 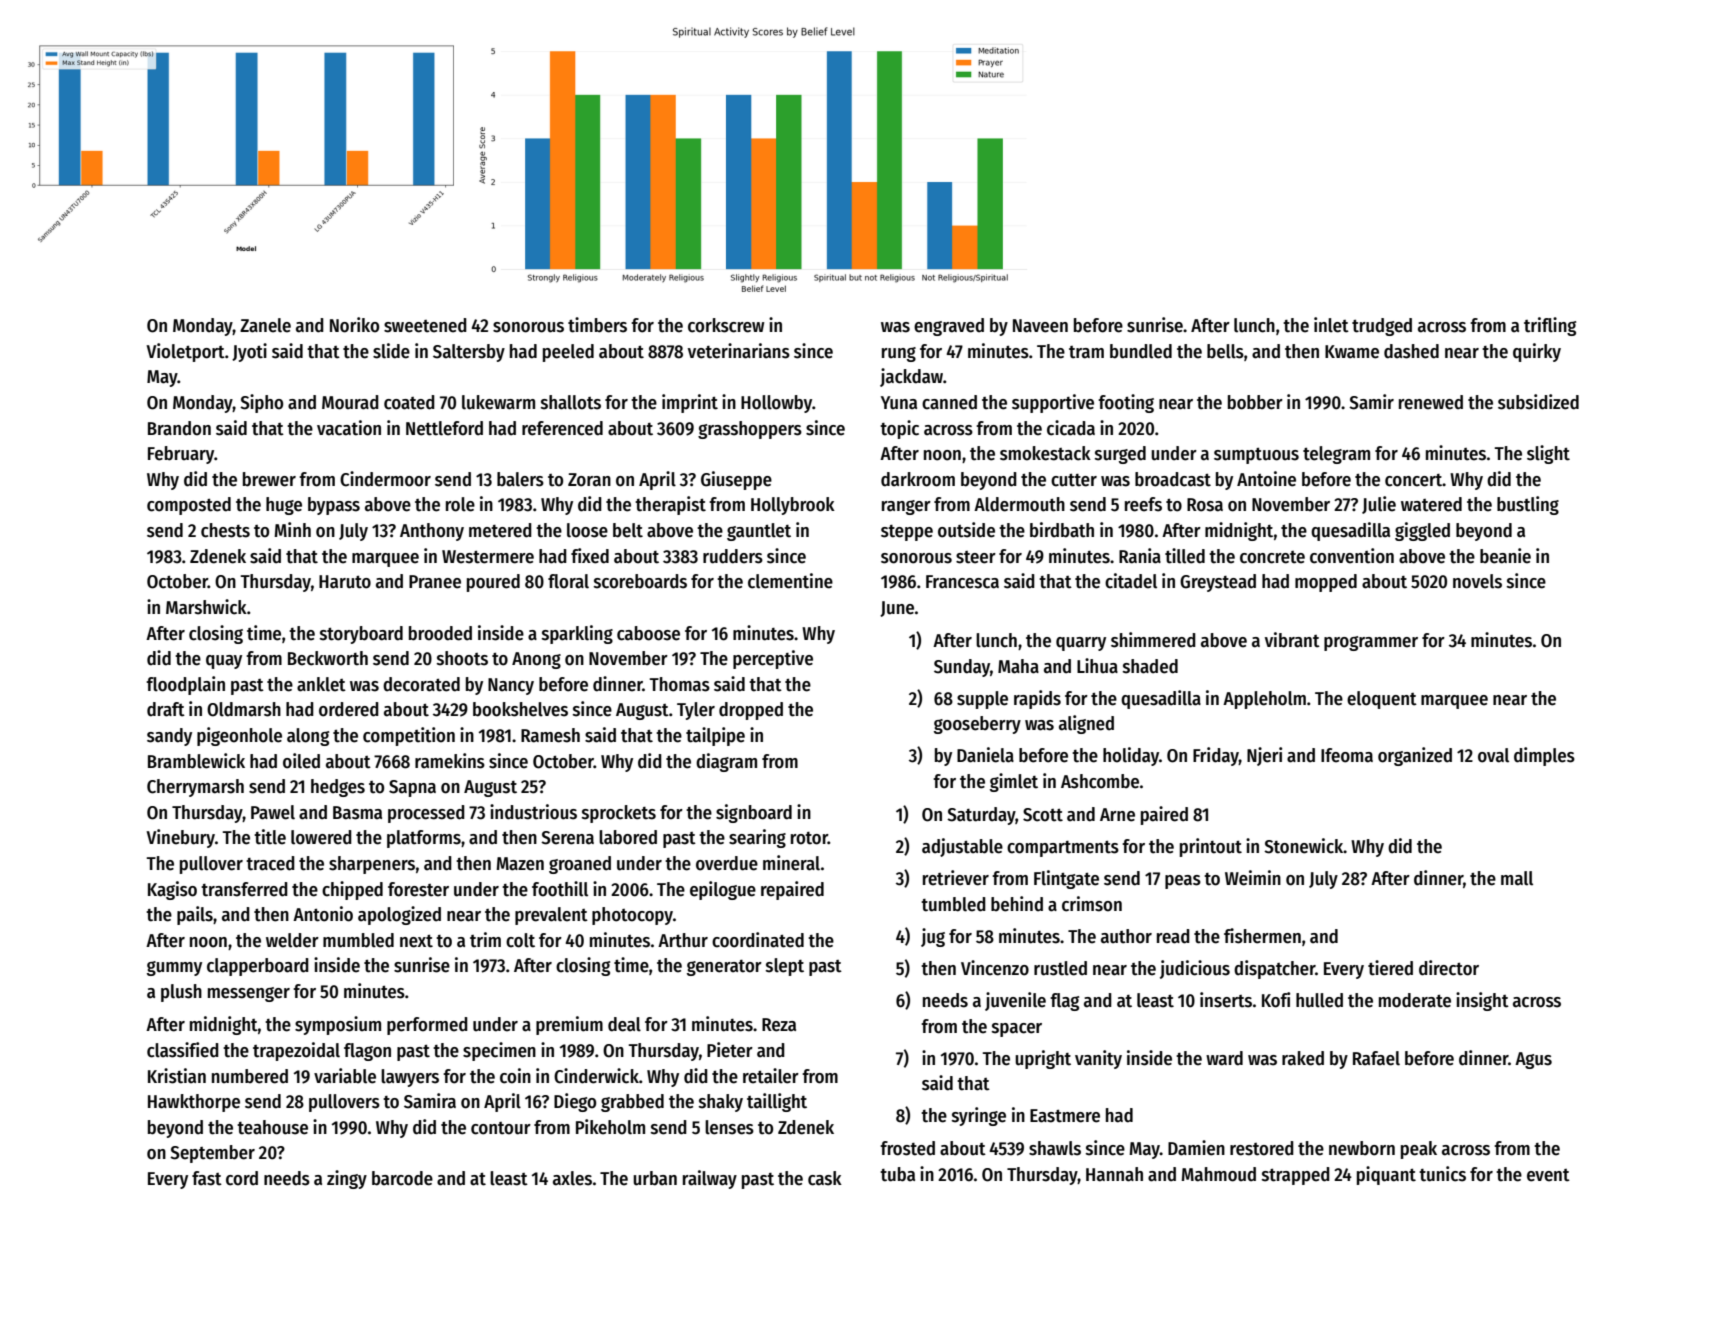 What do you see at coordinates (710, 1179) in the screenshot?
I see `railway` at bounding box center [710, 1179].
